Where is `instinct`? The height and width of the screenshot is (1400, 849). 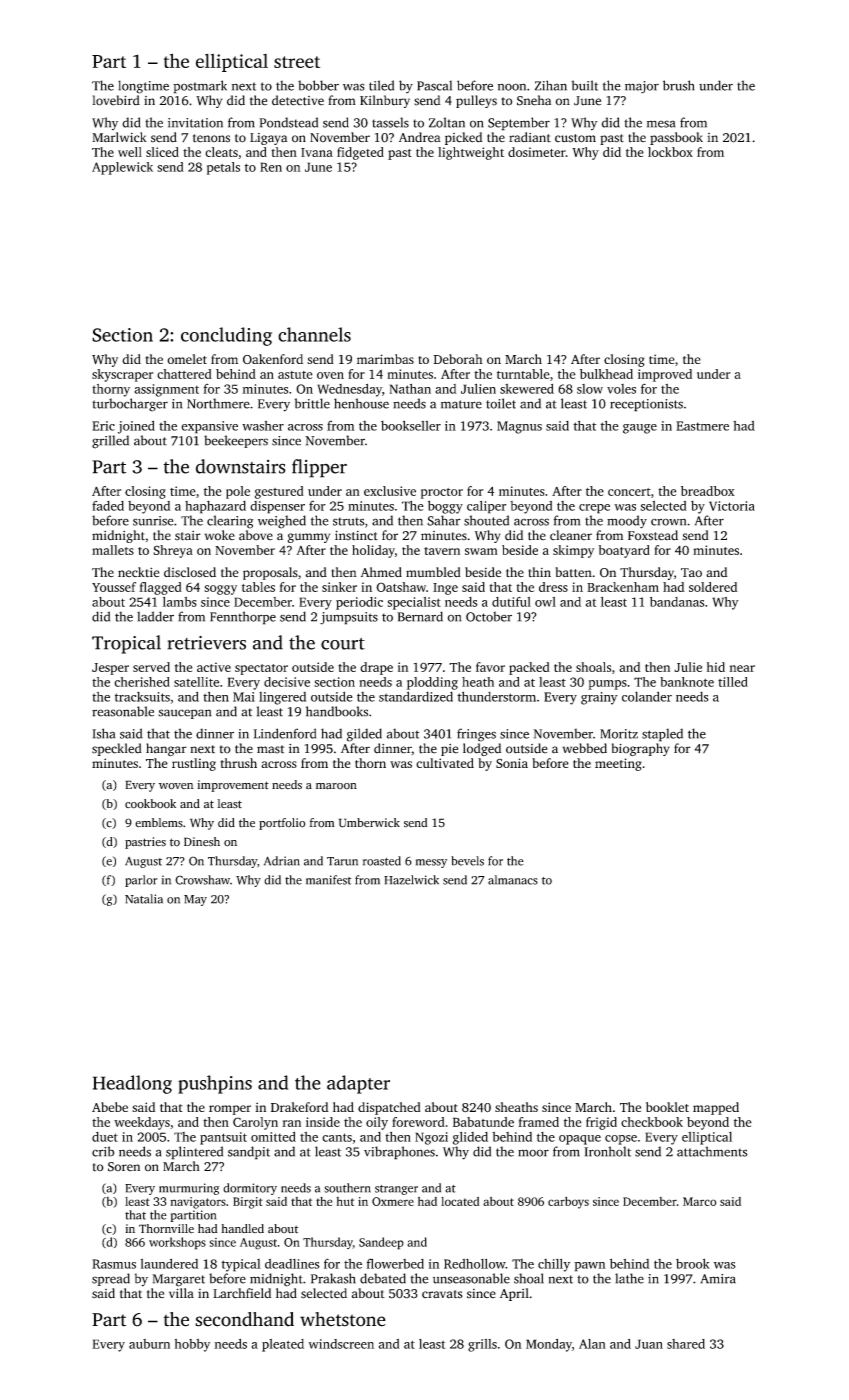
instinct is located at coordinates (356, 535).
